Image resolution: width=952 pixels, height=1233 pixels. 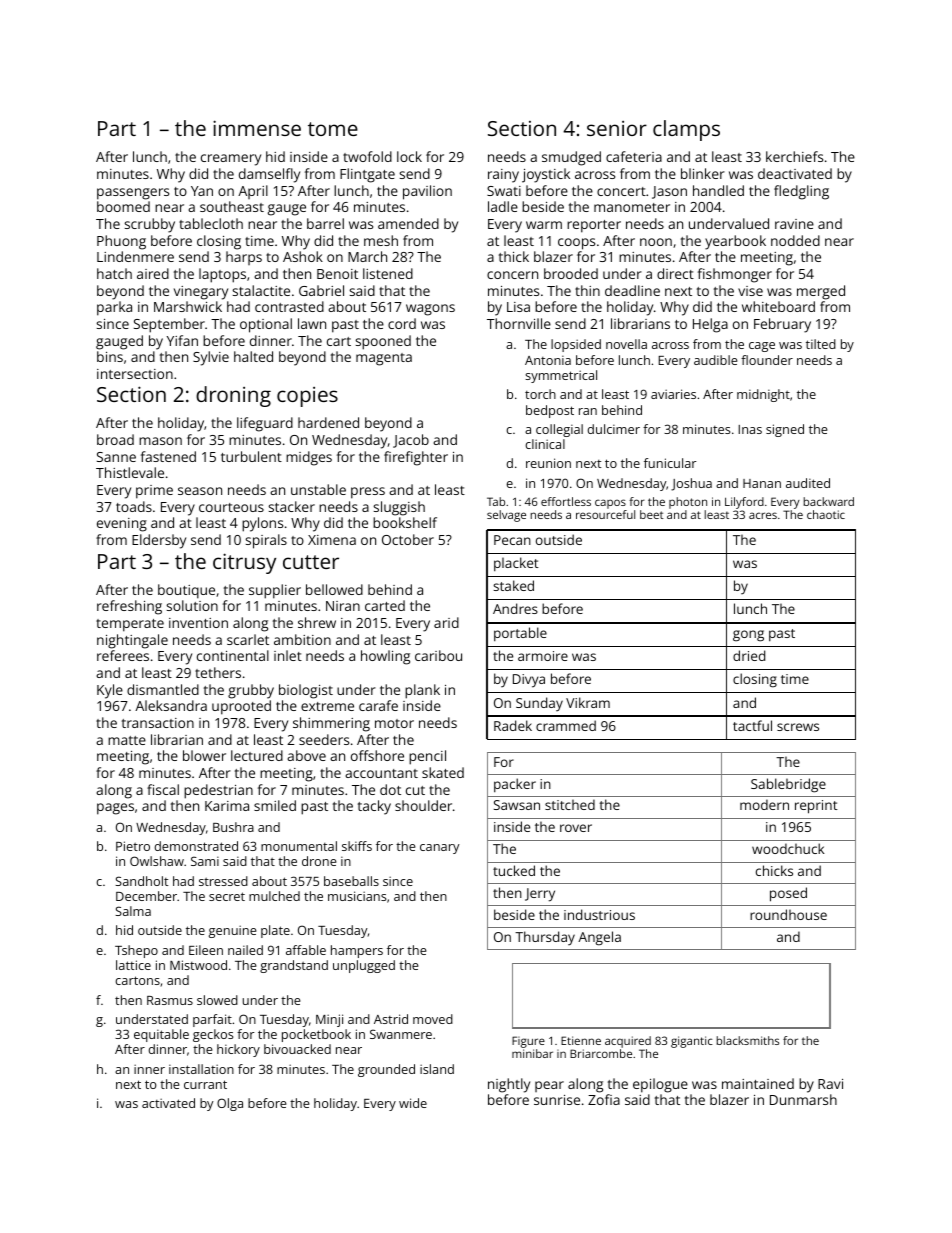 I want to click on chicks, so click(x=774, y=870).
